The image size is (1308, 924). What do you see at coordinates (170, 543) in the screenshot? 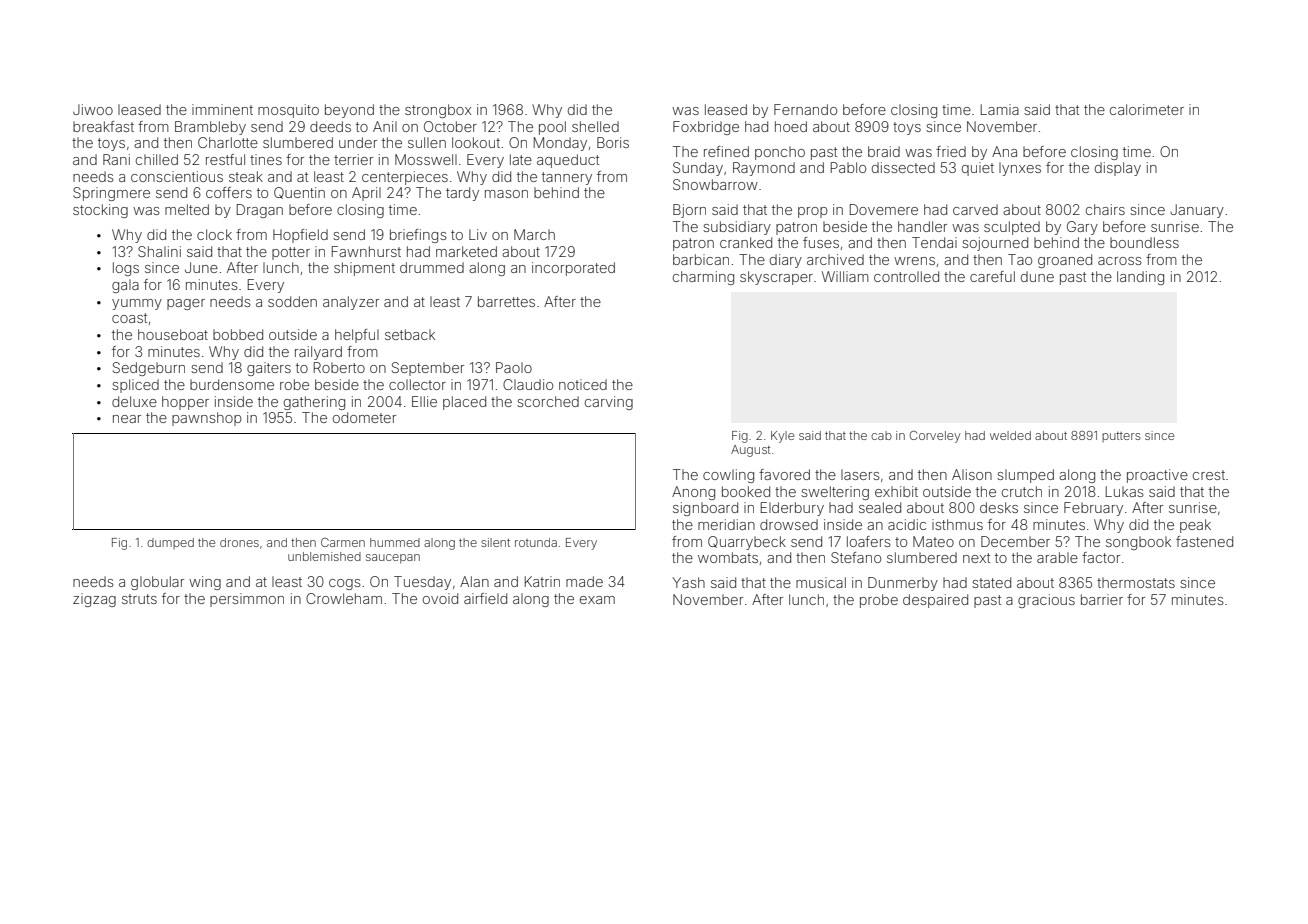
I see `dumped` at bounding box center [170, 543].
